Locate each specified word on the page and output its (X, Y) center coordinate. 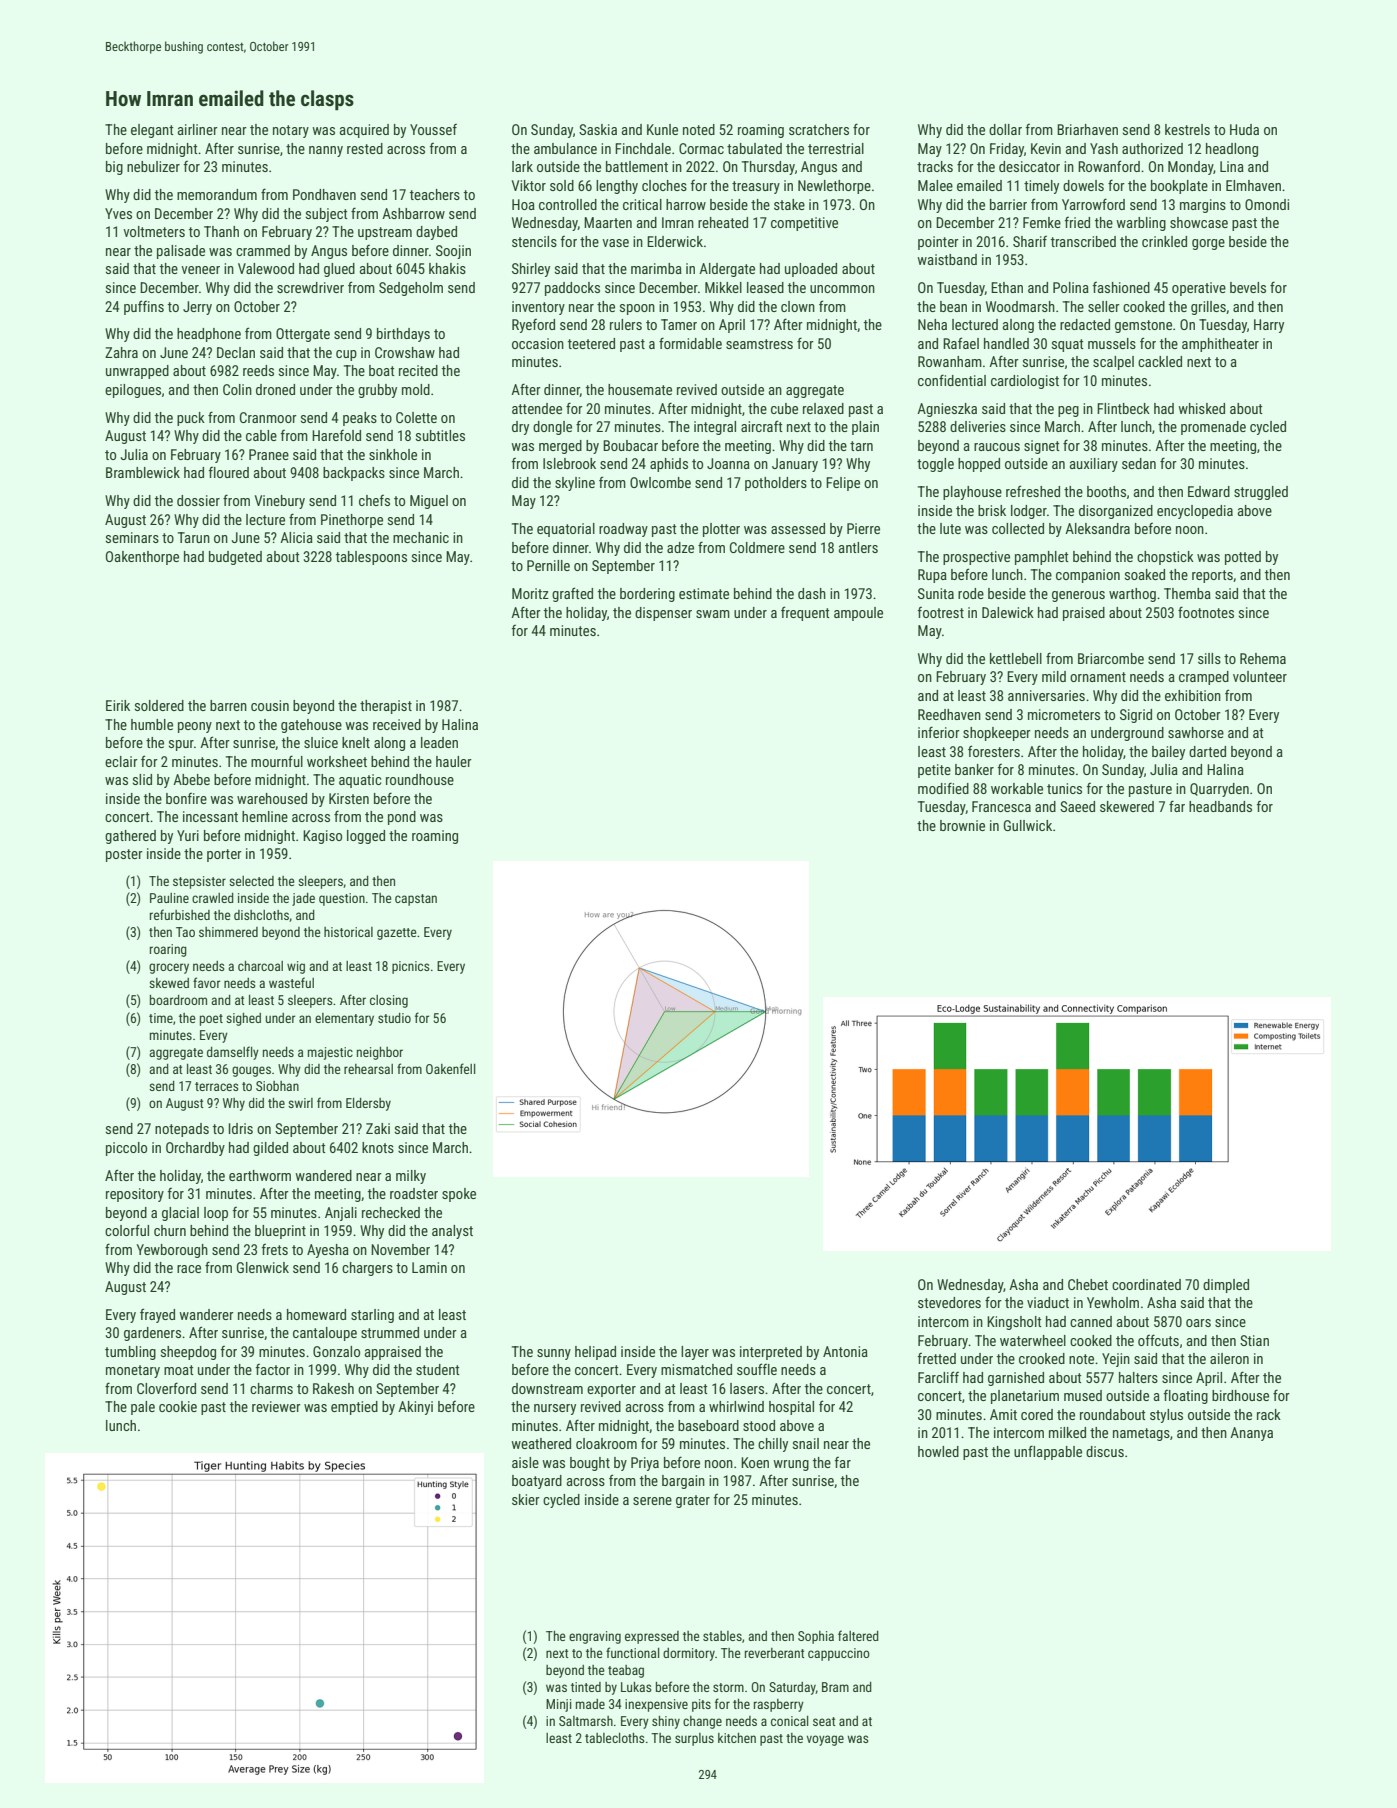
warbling (1141, 224)
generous (1078, 596)
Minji (559, 1705)
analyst (452, 1232)
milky (411, 1177)
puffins (144, 307)
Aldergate (727, 270)
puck (191, 419)
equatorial (566, 530)
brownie (962, 825)
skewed (169, 983)
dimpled (1226, 1286)
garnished (1016, 1379)
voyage (825, 1740)
